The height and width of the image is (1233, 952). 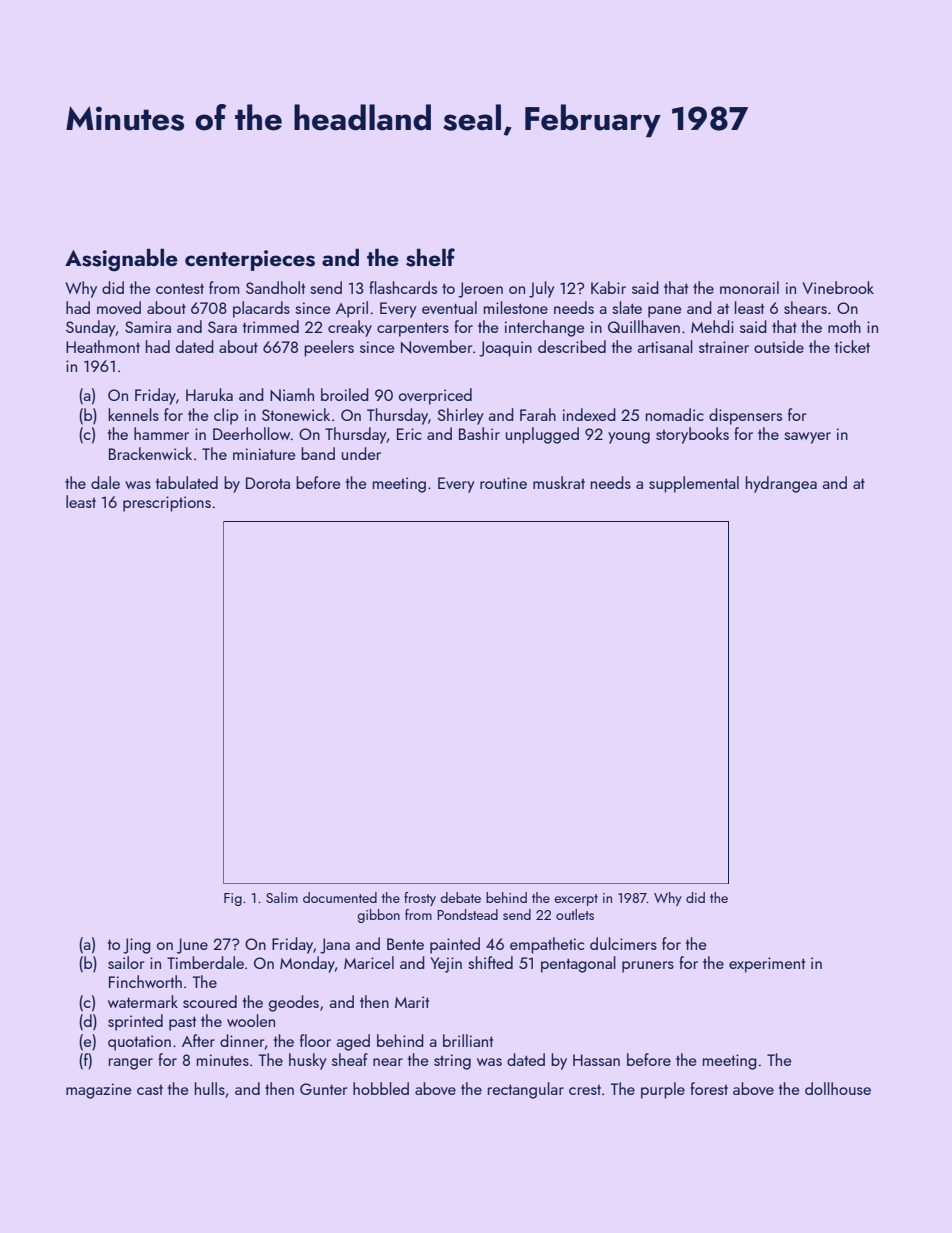 I want to click on excerpt, so click(x=576, y=900).
